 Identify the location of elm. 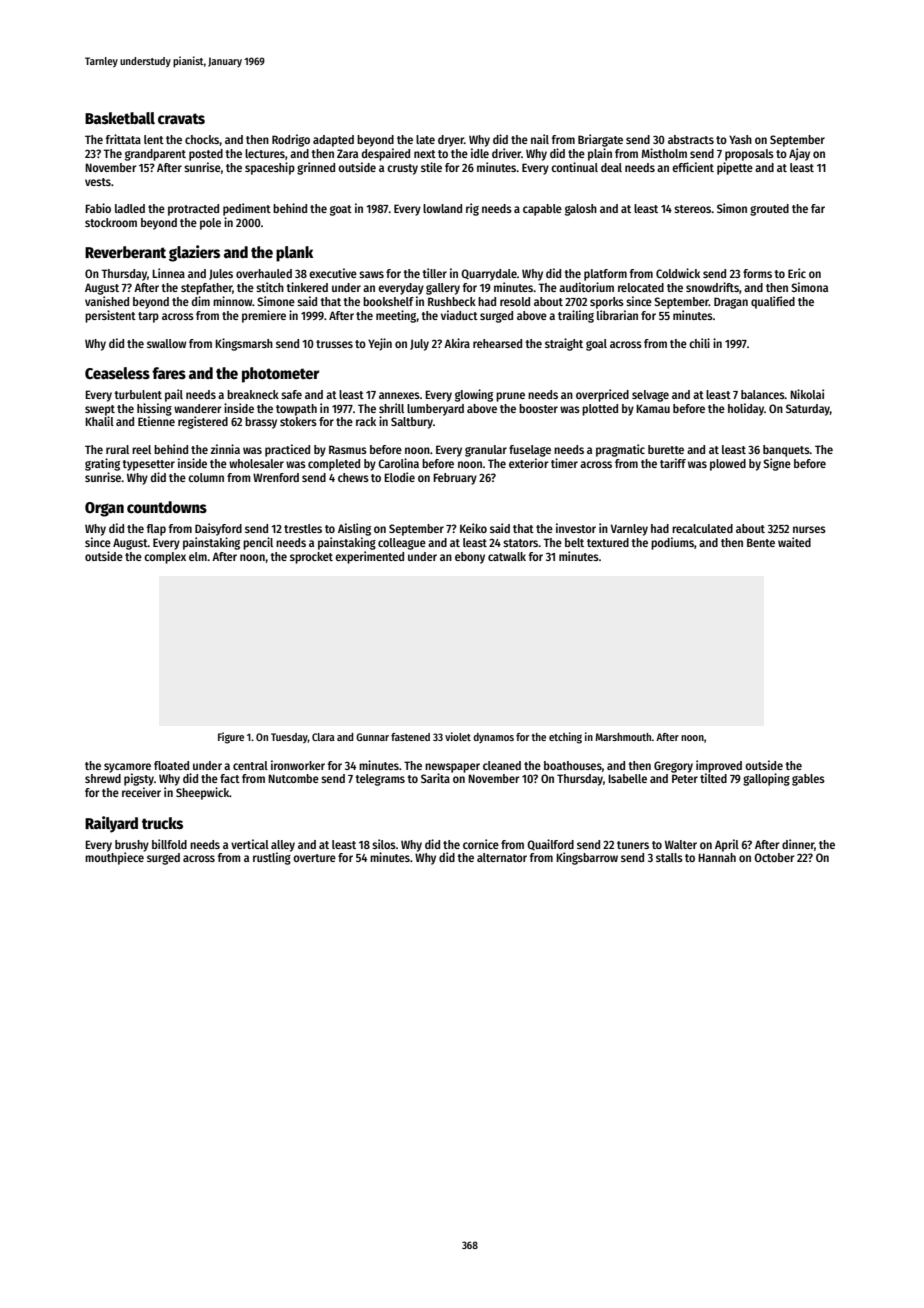
(198, 556).
